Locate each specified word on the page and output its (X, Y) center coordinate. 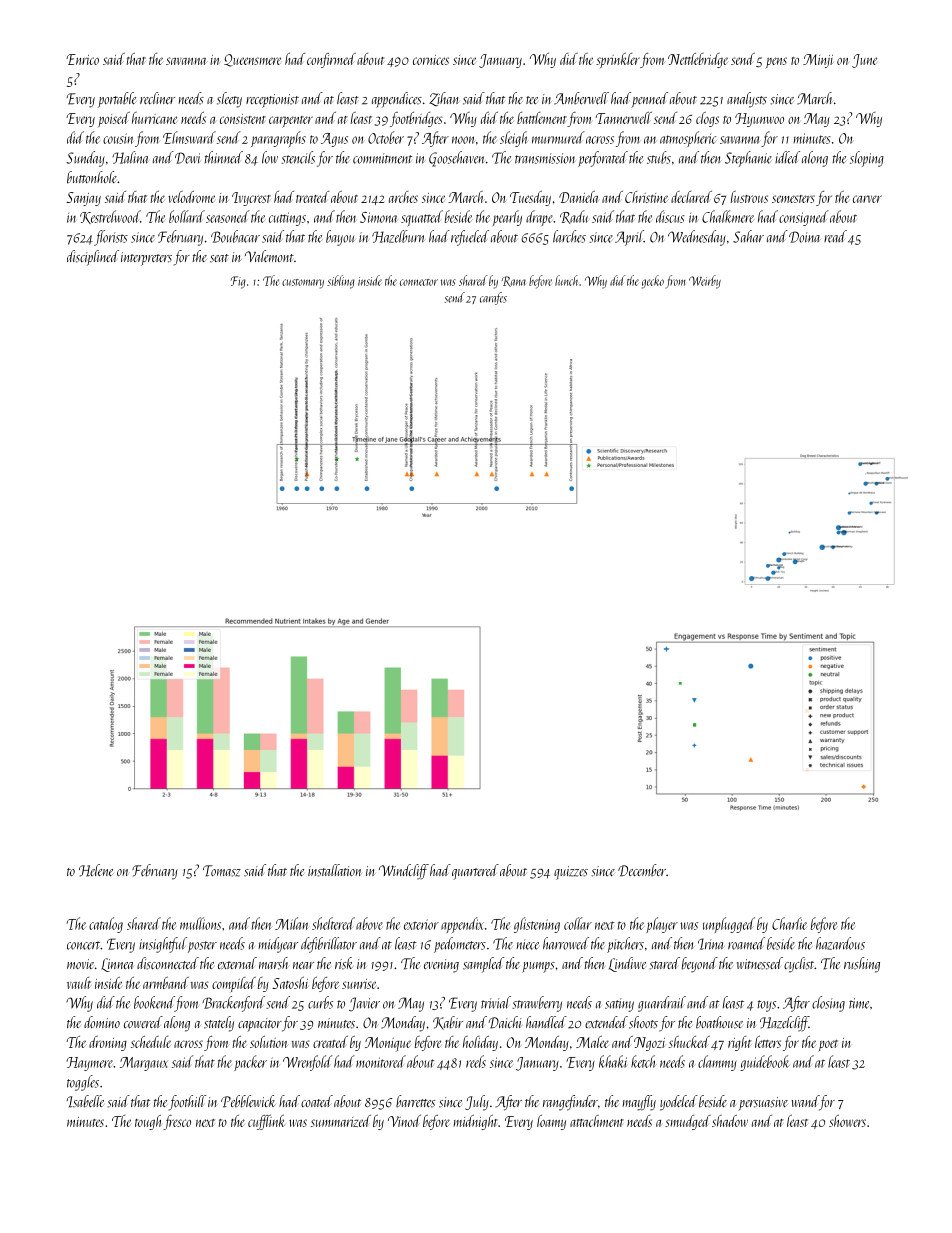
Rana (514, 281)
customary (303, 284)
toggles (83, 1083)
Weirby (705, 282)
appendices (397, 100)
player (662, 925)
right (740, 1043)
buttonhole (92, 177)
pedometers (460, 945)
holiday (480, 1043)
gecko (653, 282)
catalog (106, 925)
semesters (793, 199)
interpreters (146, 259)
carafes (493, 298)
